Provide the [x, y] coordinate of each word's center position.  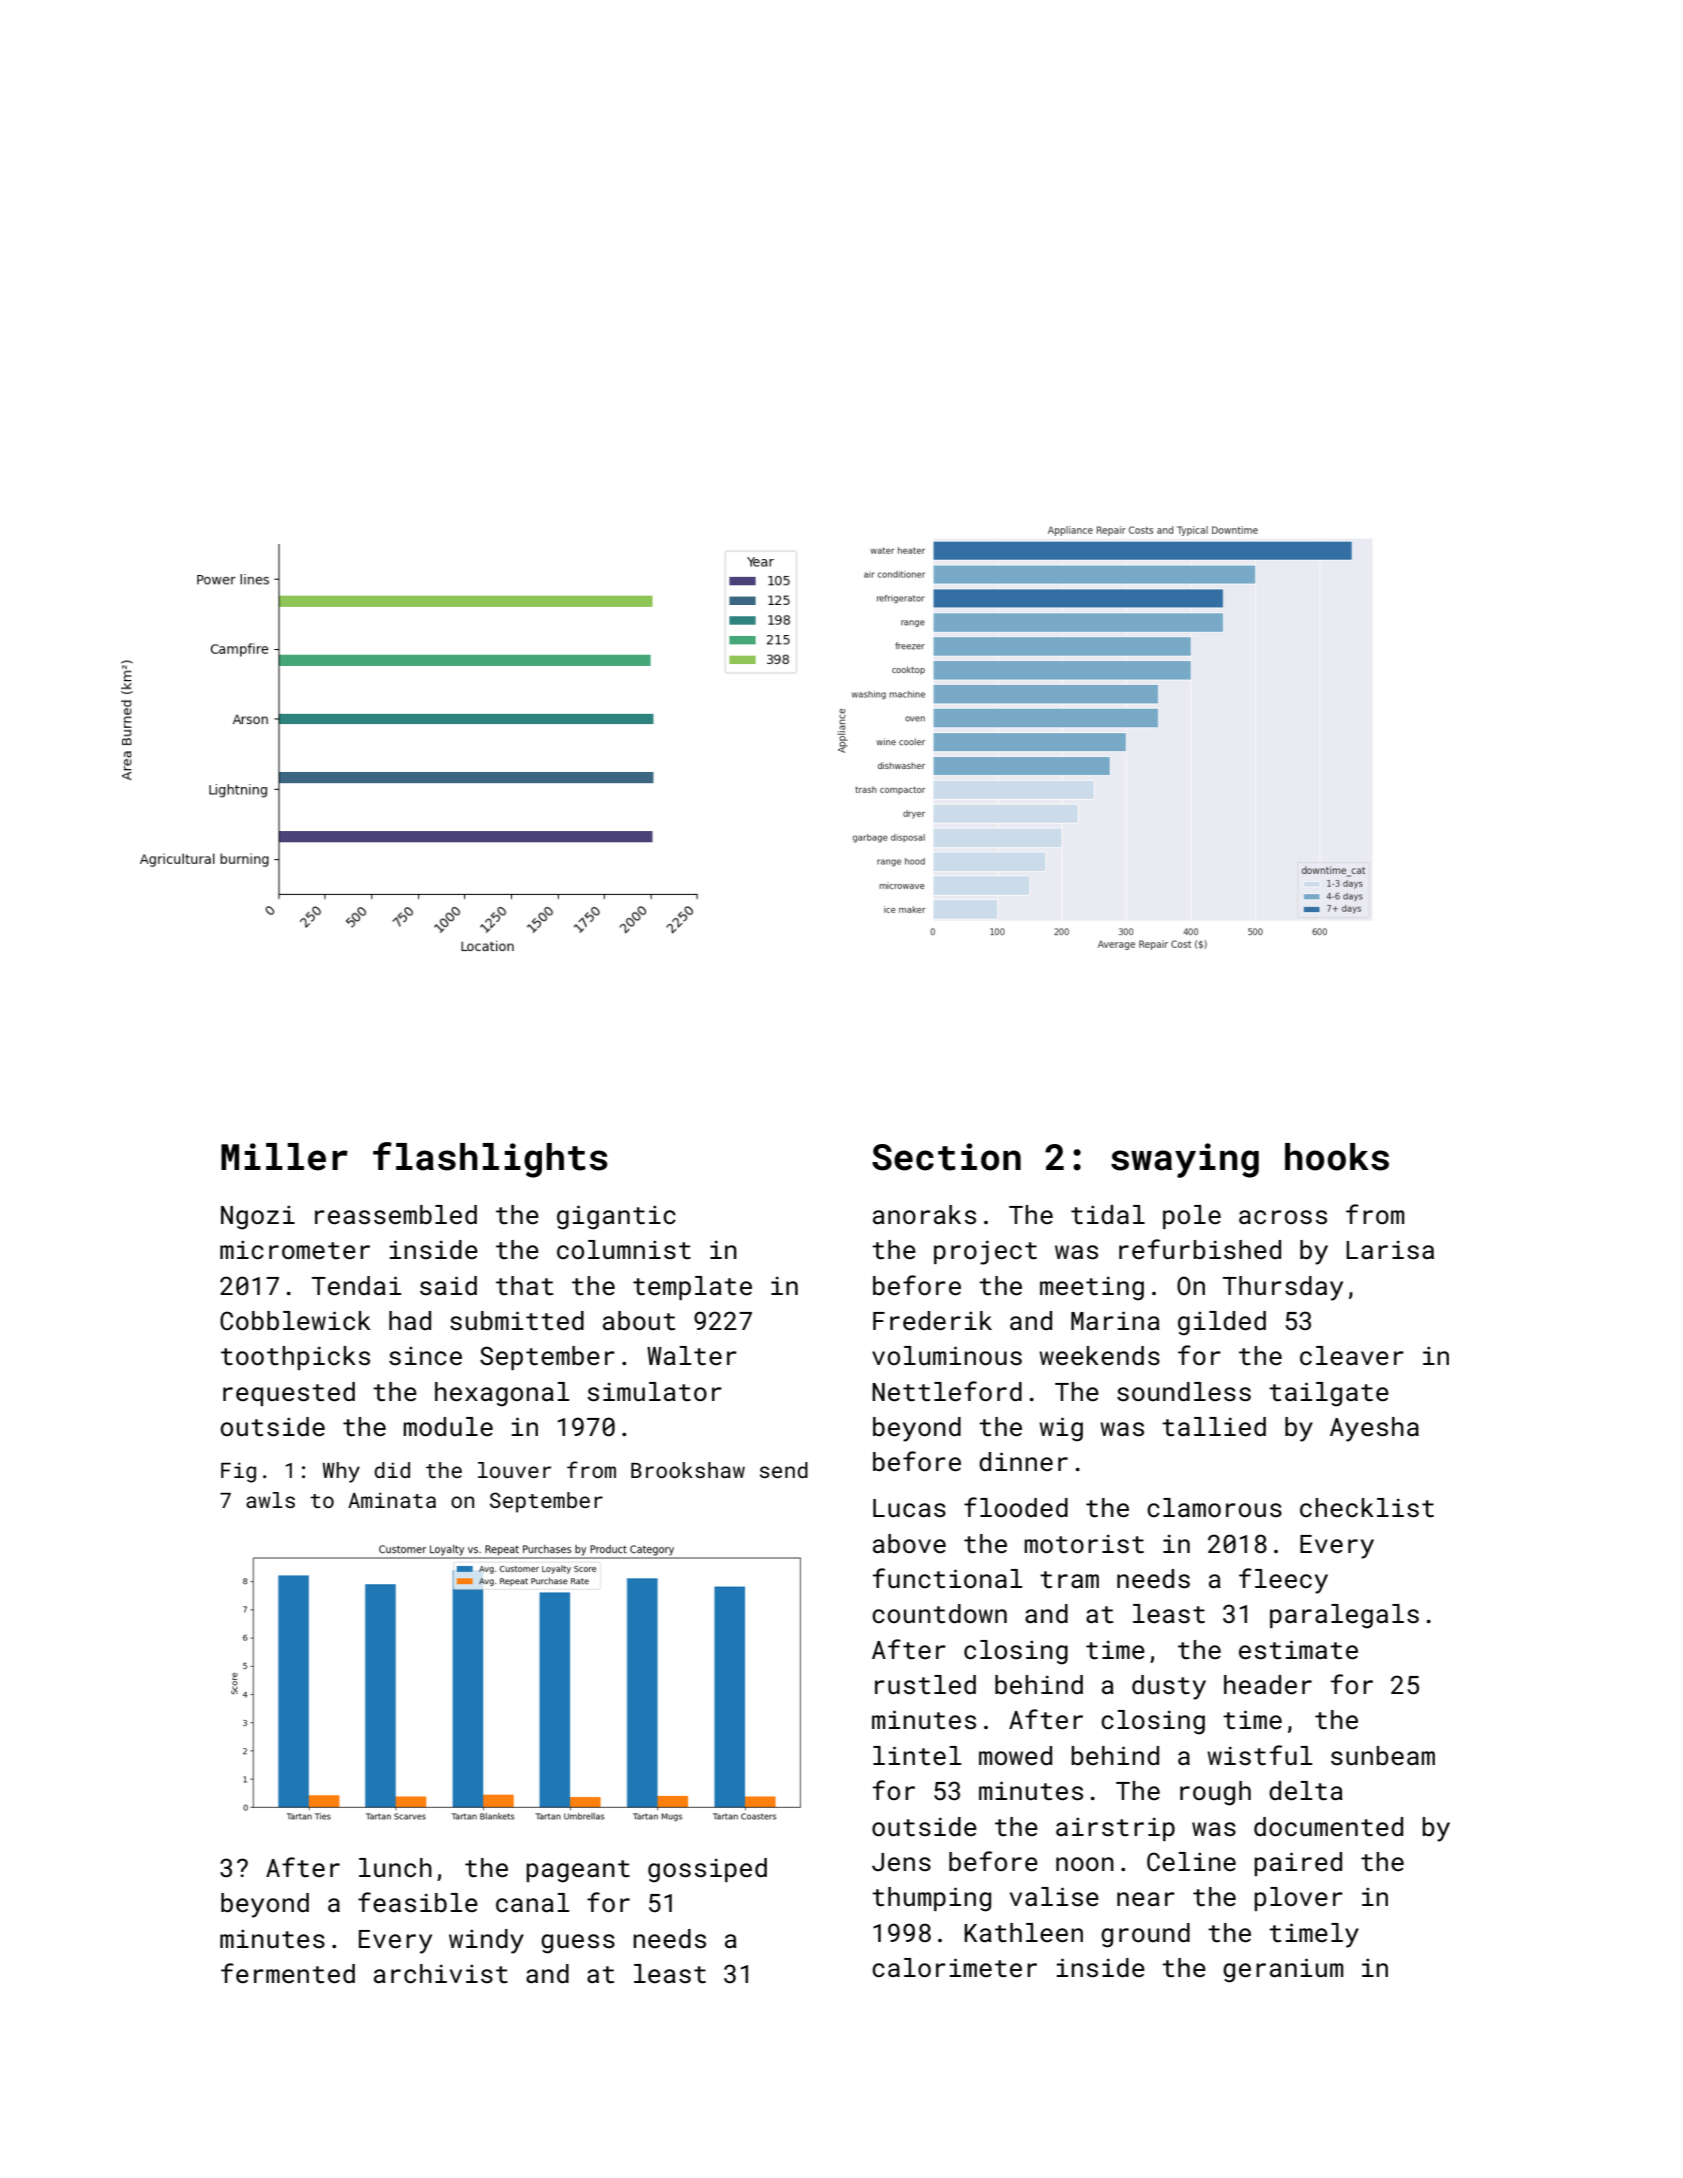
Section [946, 1157]
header [1268, 1685]
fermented [288, 1973]
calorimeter [954, 1968]
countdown [939, 1614]
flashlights [490, 1160]
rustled [925, 1685]
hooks [1337, 1157]
